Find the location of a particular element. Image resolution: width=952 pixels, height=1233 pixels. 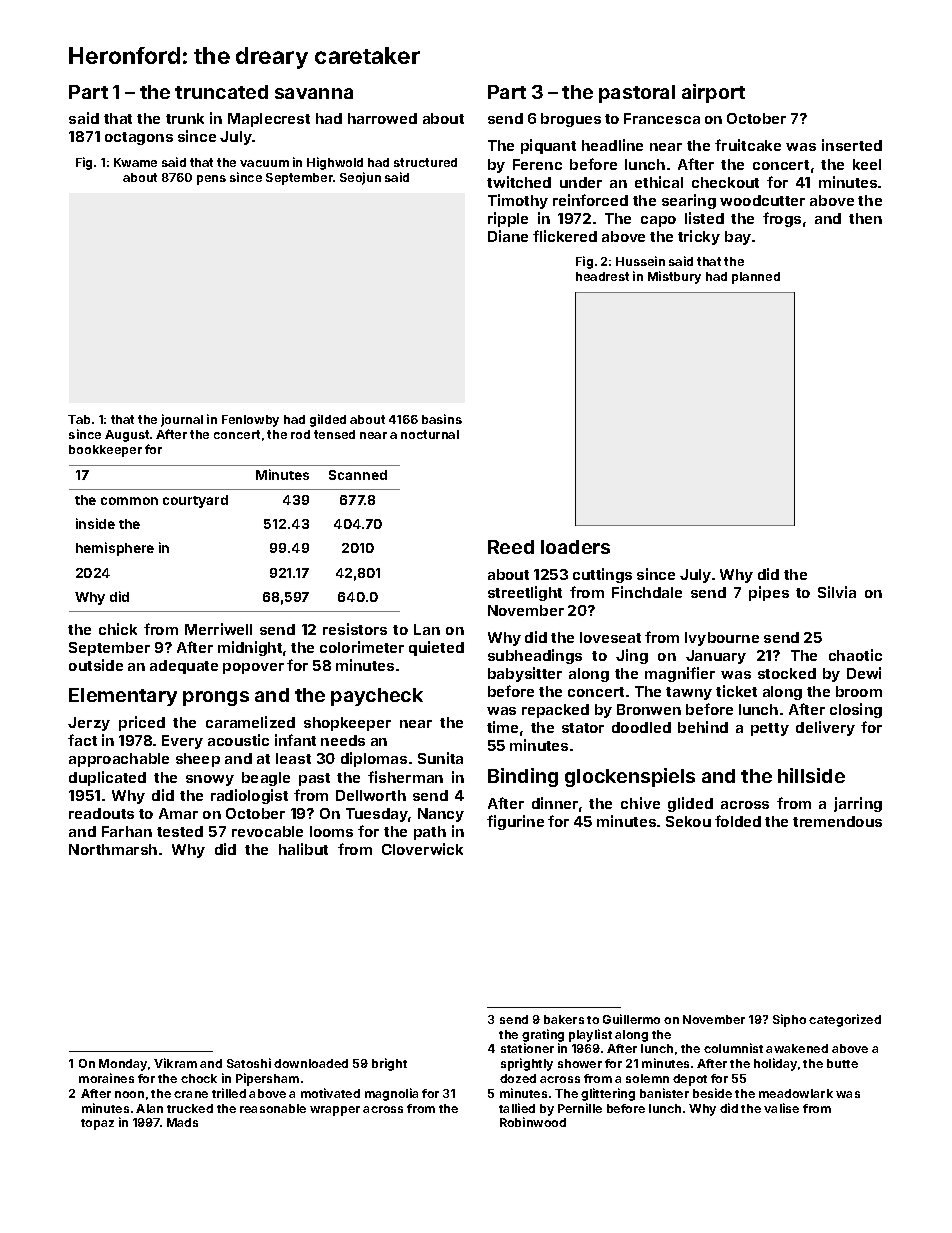

moraines is located at coordinates (106, 1078).
